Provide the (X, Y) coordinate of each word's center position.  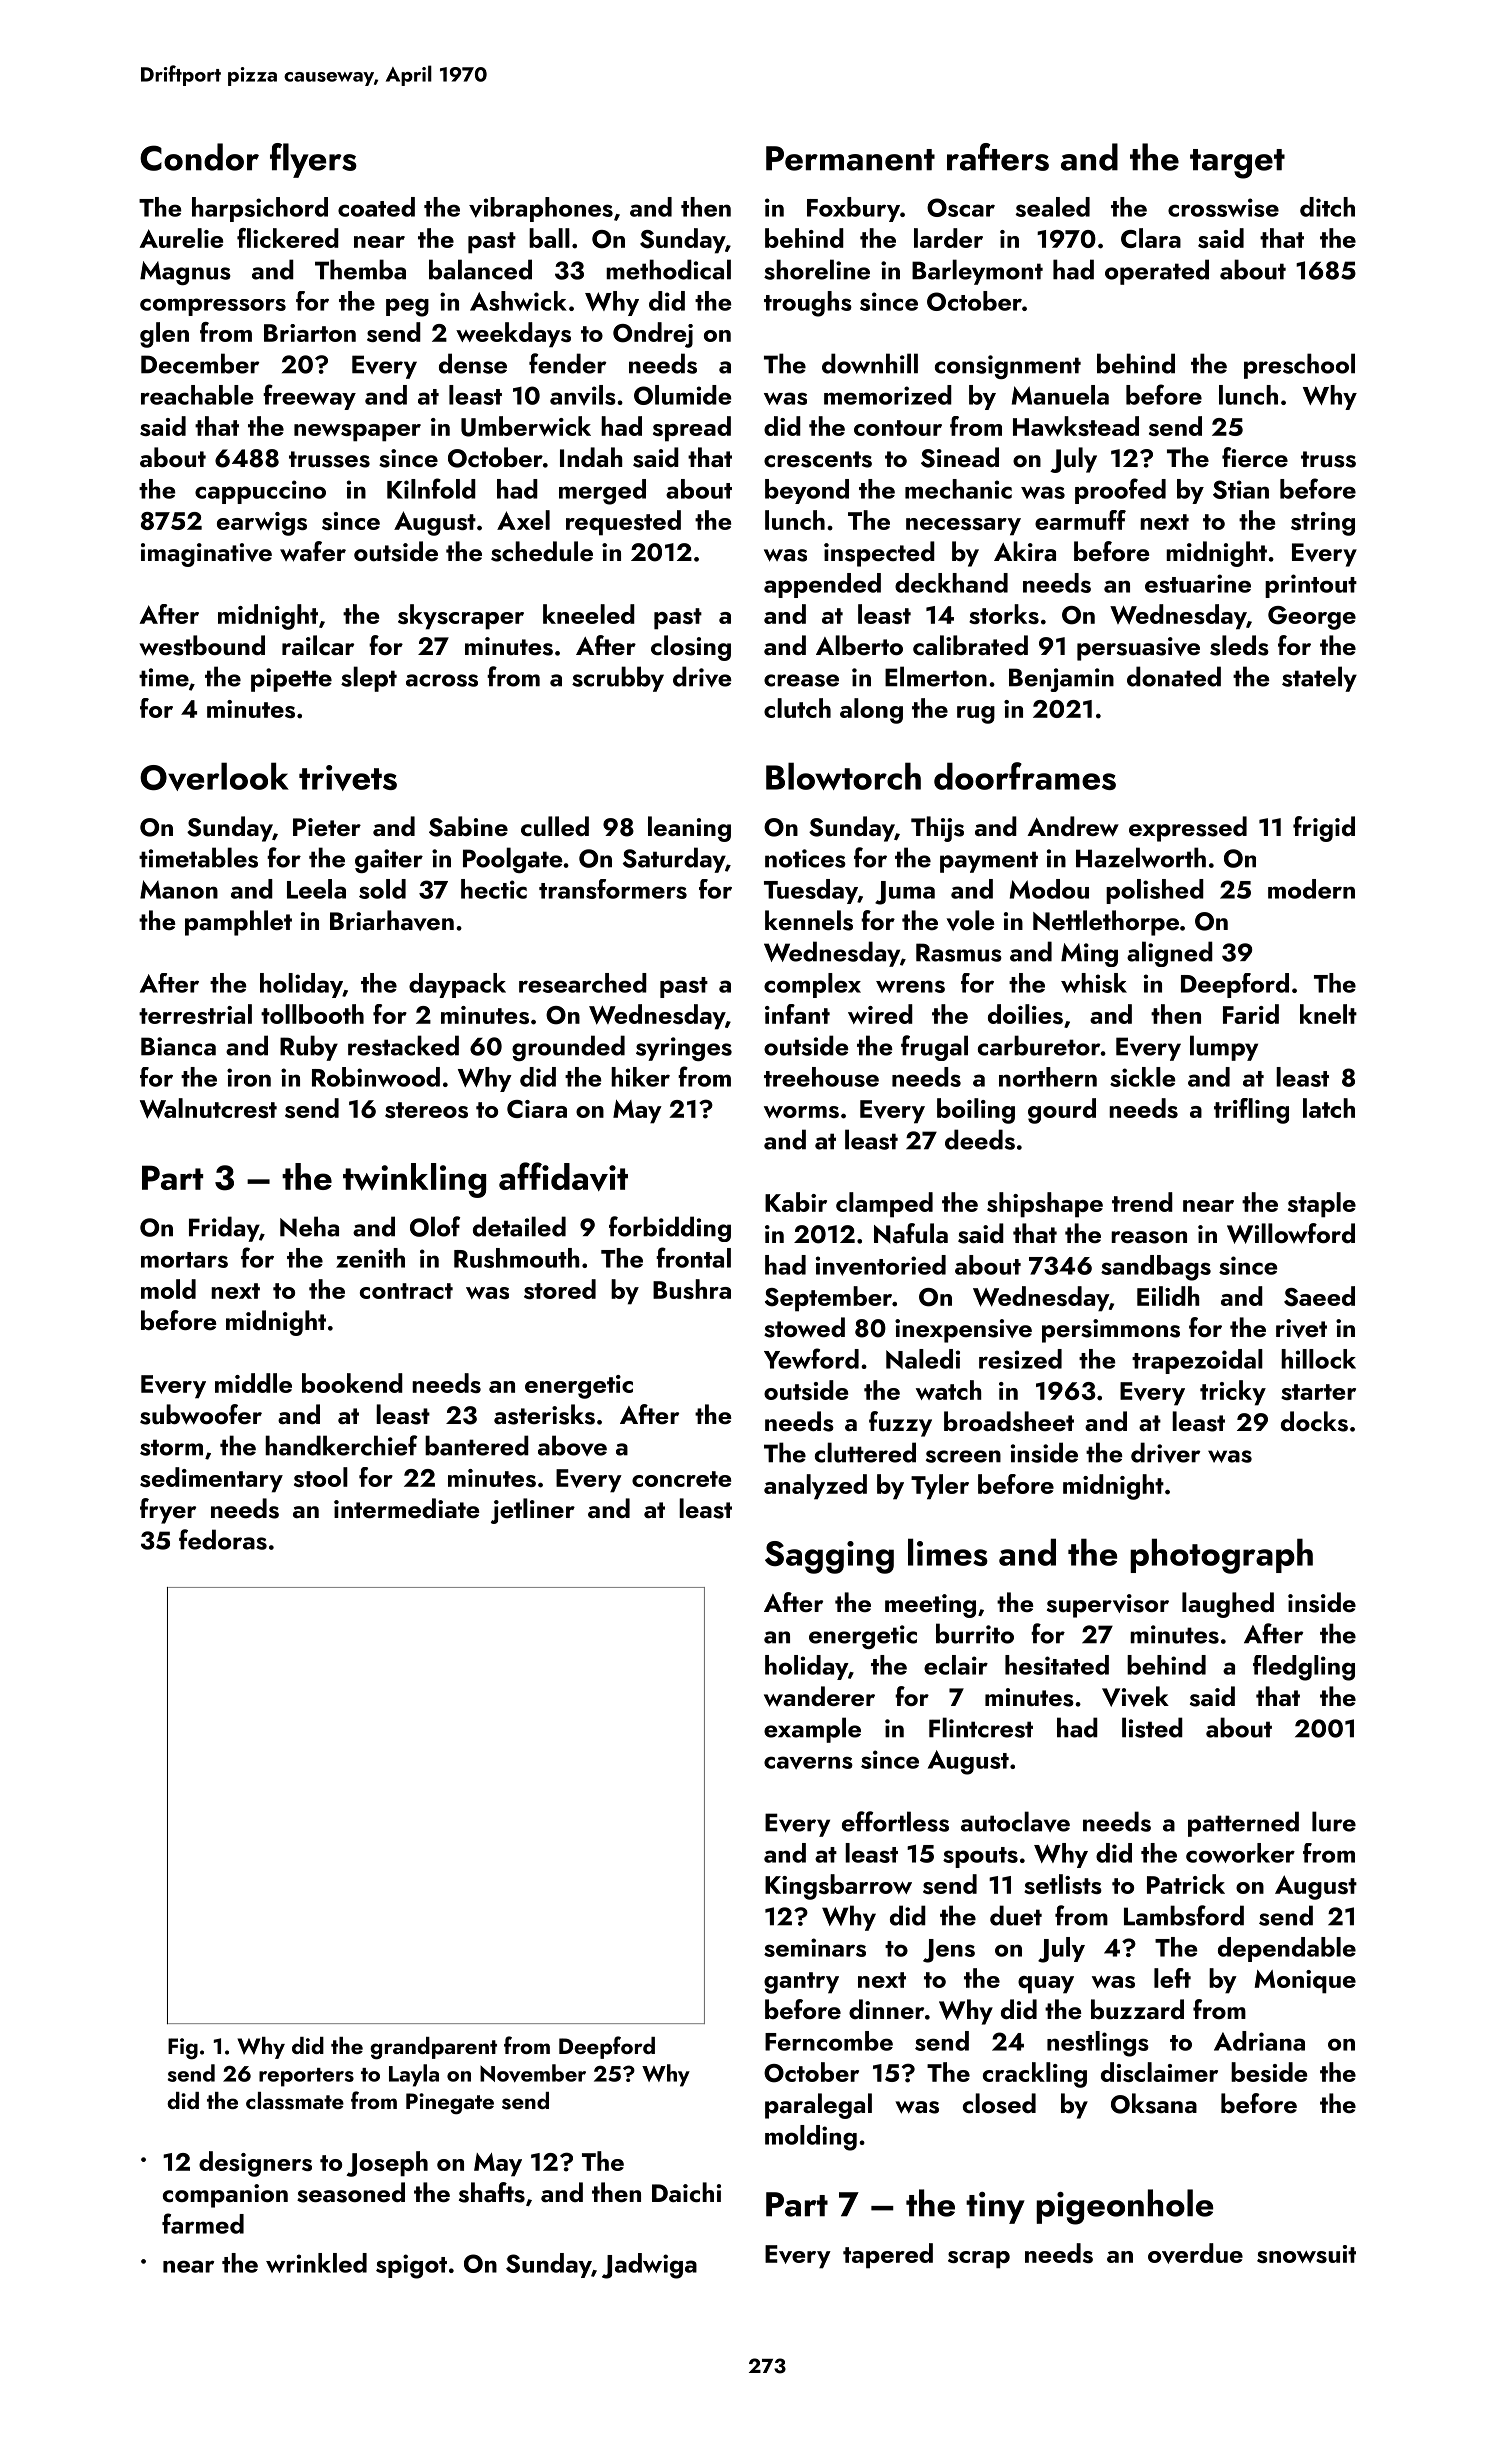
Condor (199, 157)
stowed (804, 1327)
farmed (203, 2223)
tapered (888, 2256)
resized (1020, 1359)
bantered (477, 1445)
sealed (1053, 207)
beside (1269, 2072)
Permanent (850, 158)
